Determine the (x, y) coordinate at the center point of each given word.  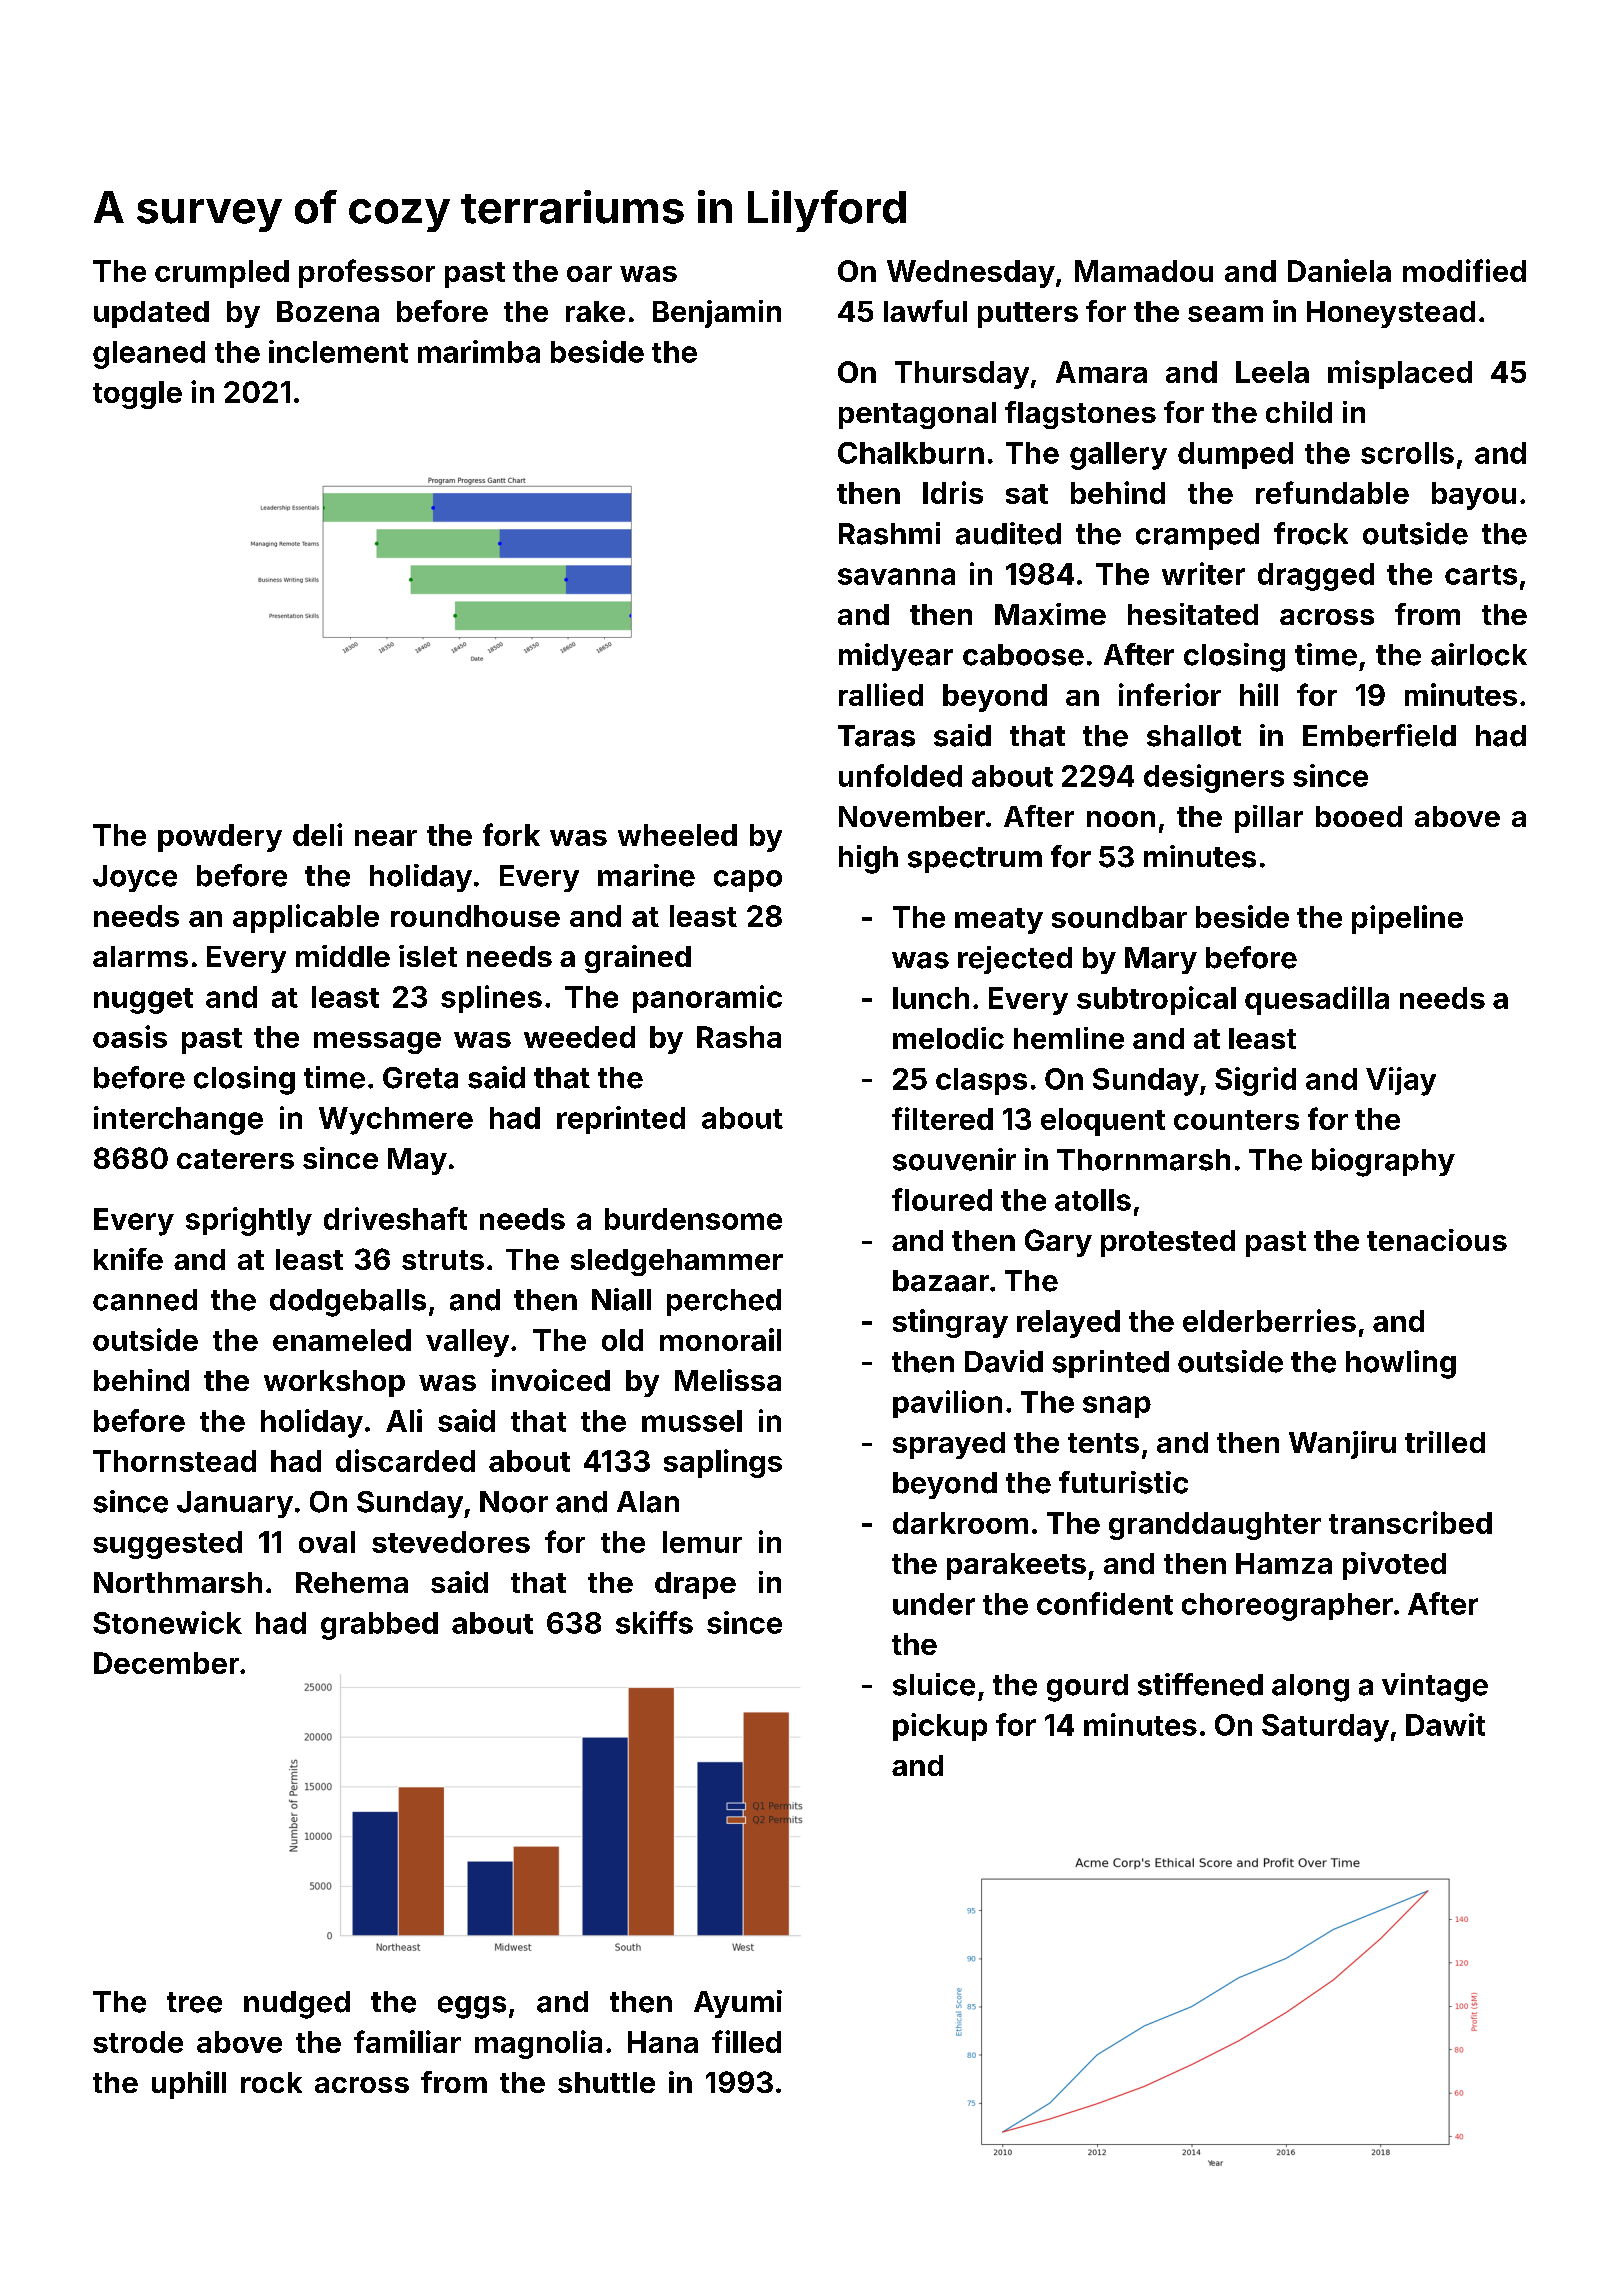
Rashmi (889, 533)
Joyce (135, 878)
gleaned (149, 355)
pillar (1269, 819)
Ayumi (738, 2004)
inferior (1170, 694)
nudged (297, 2005)
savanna (896, 576)
